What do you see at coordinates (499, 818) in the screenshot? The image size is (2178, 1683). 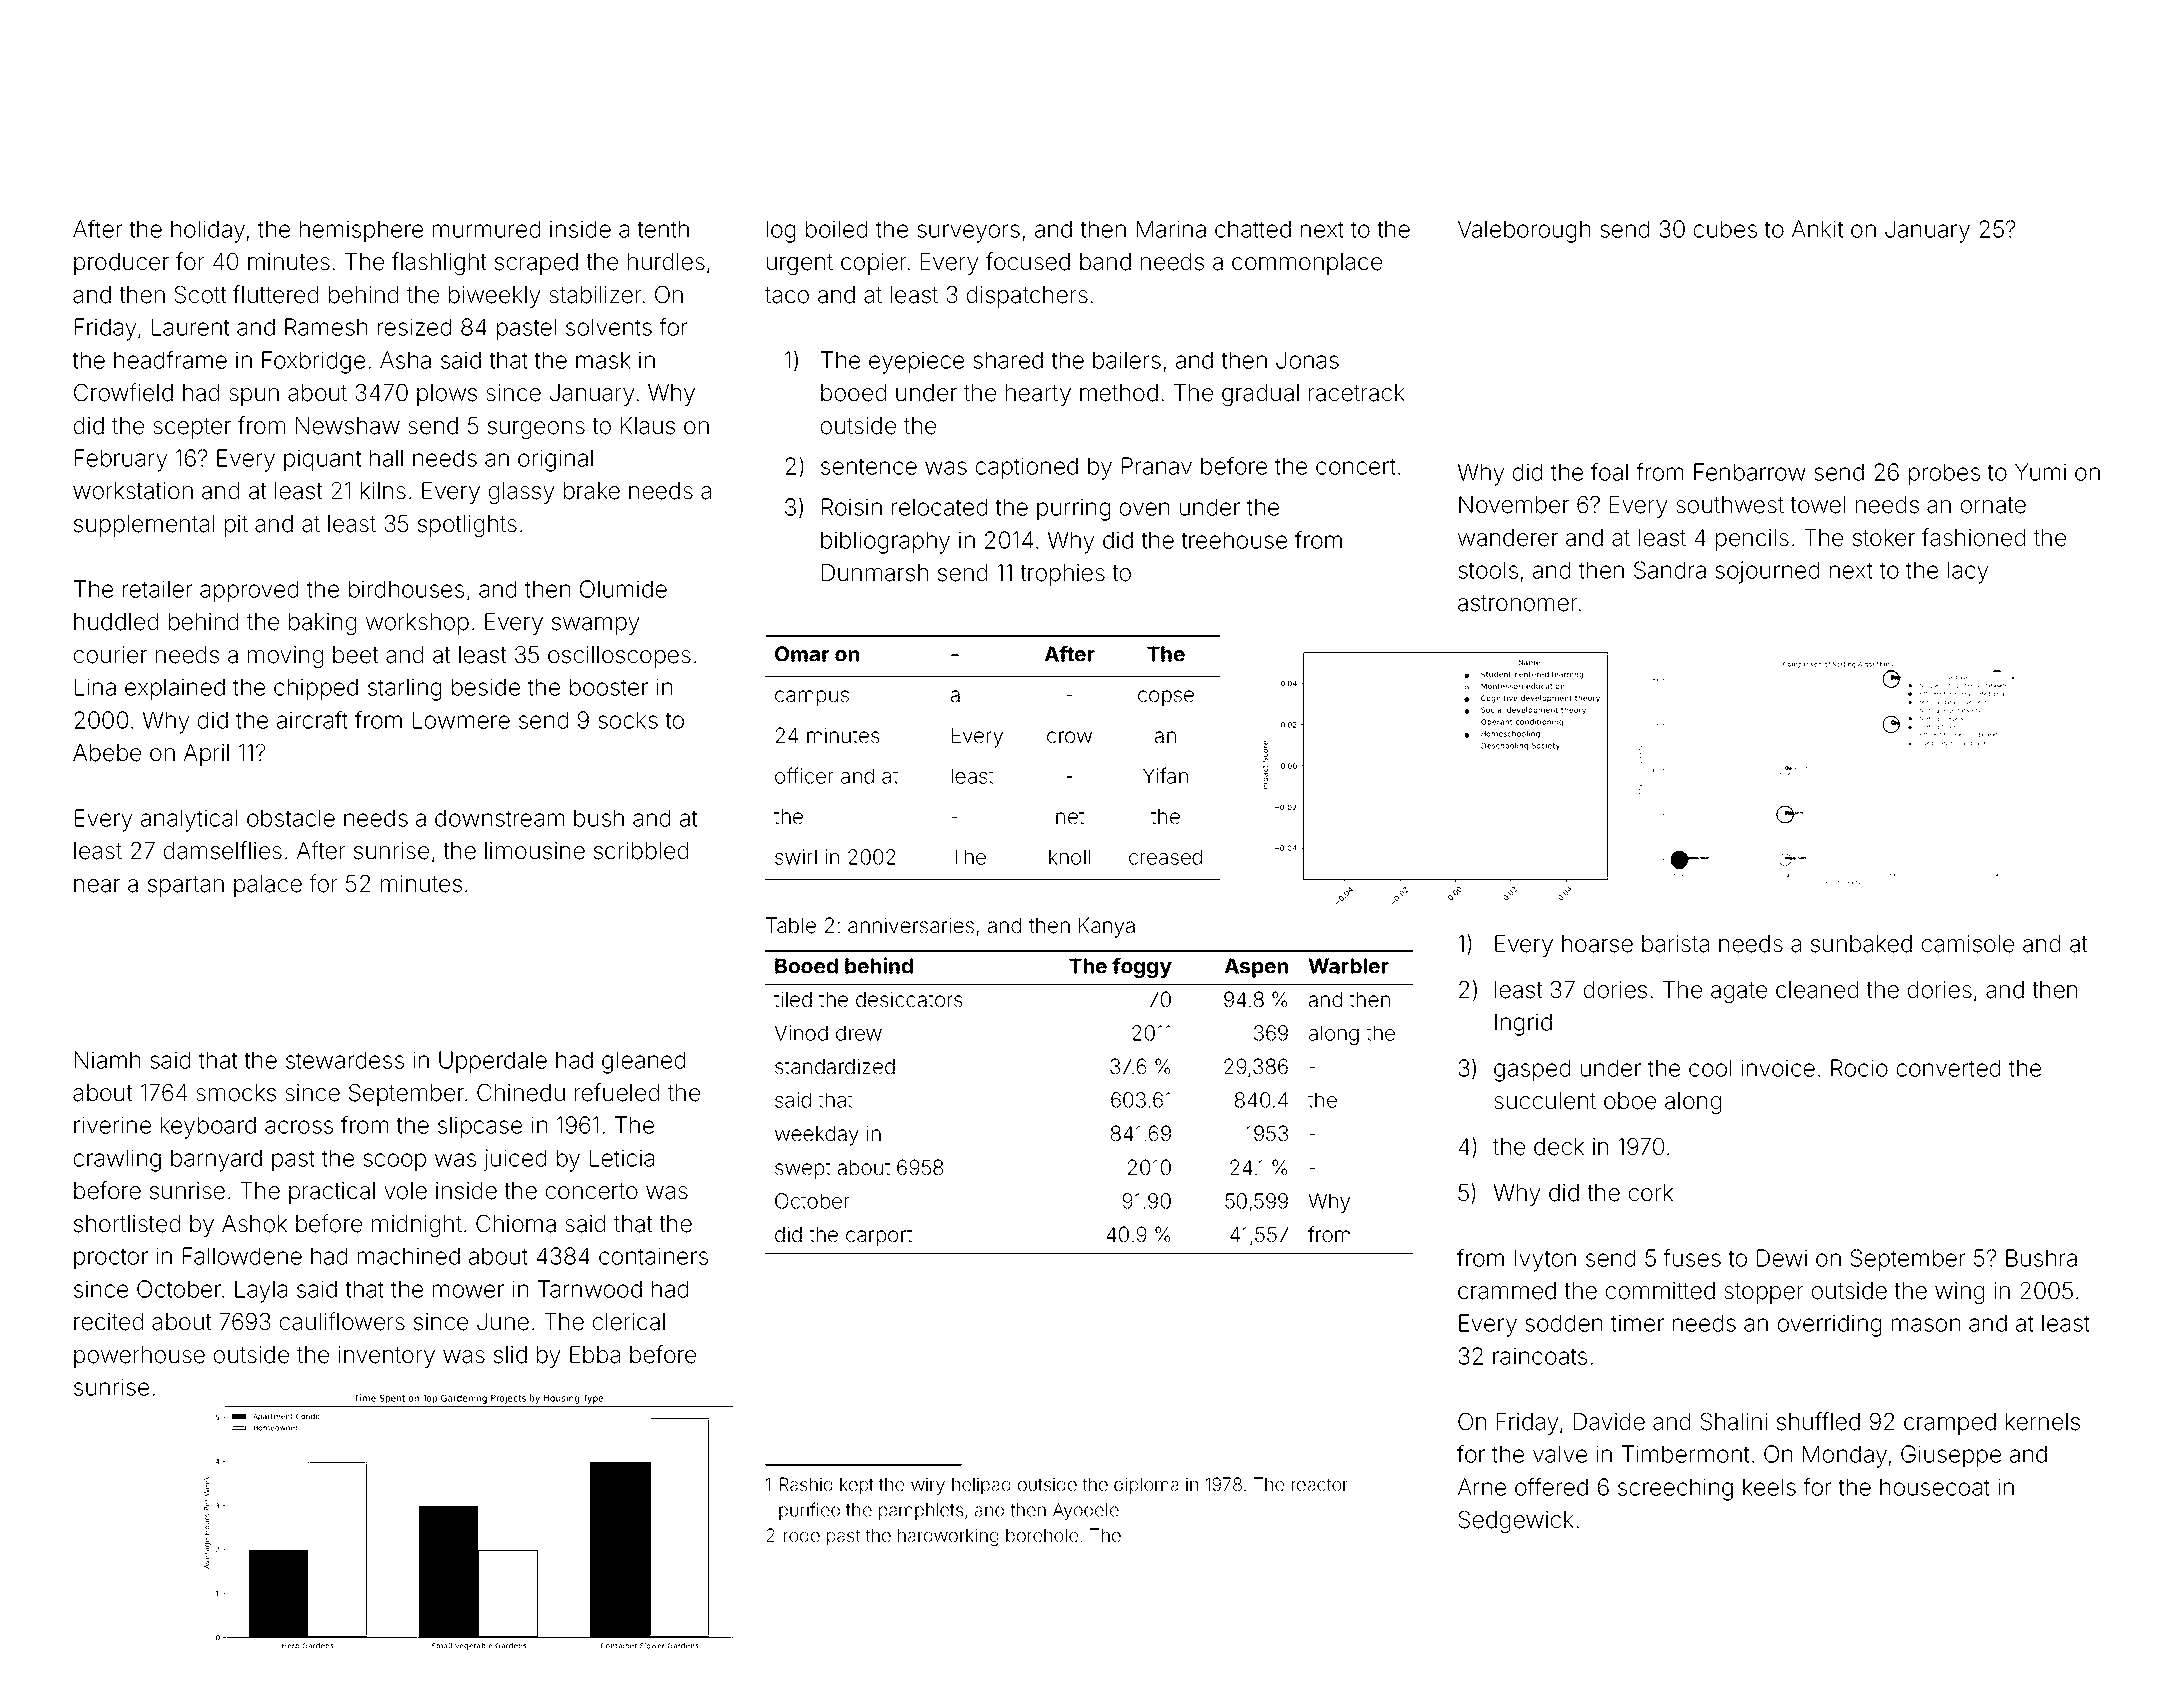 I see `downstream` at bounding box center [499, 818].
